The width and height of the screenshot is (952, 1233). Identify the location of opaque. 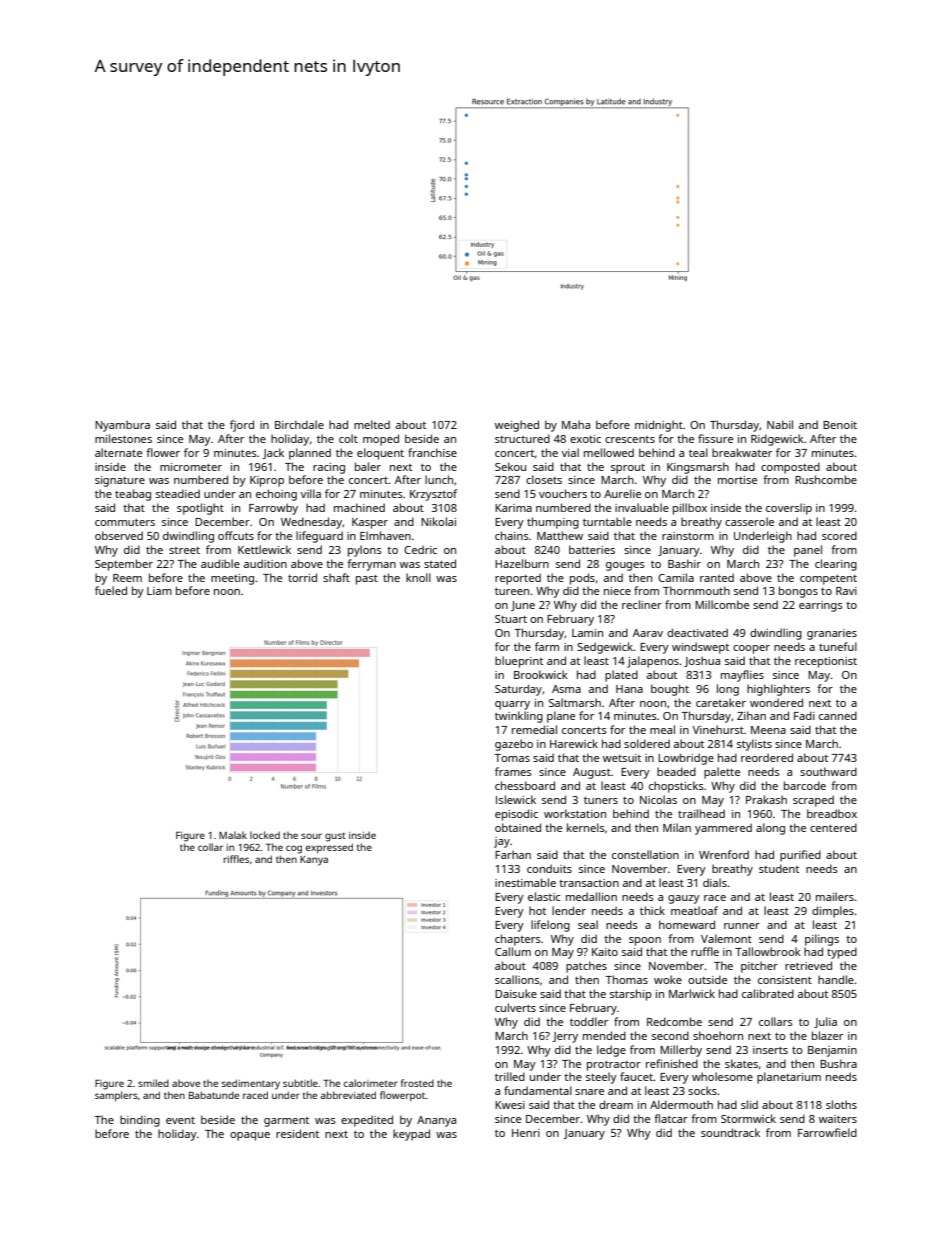
(250, 1136).
